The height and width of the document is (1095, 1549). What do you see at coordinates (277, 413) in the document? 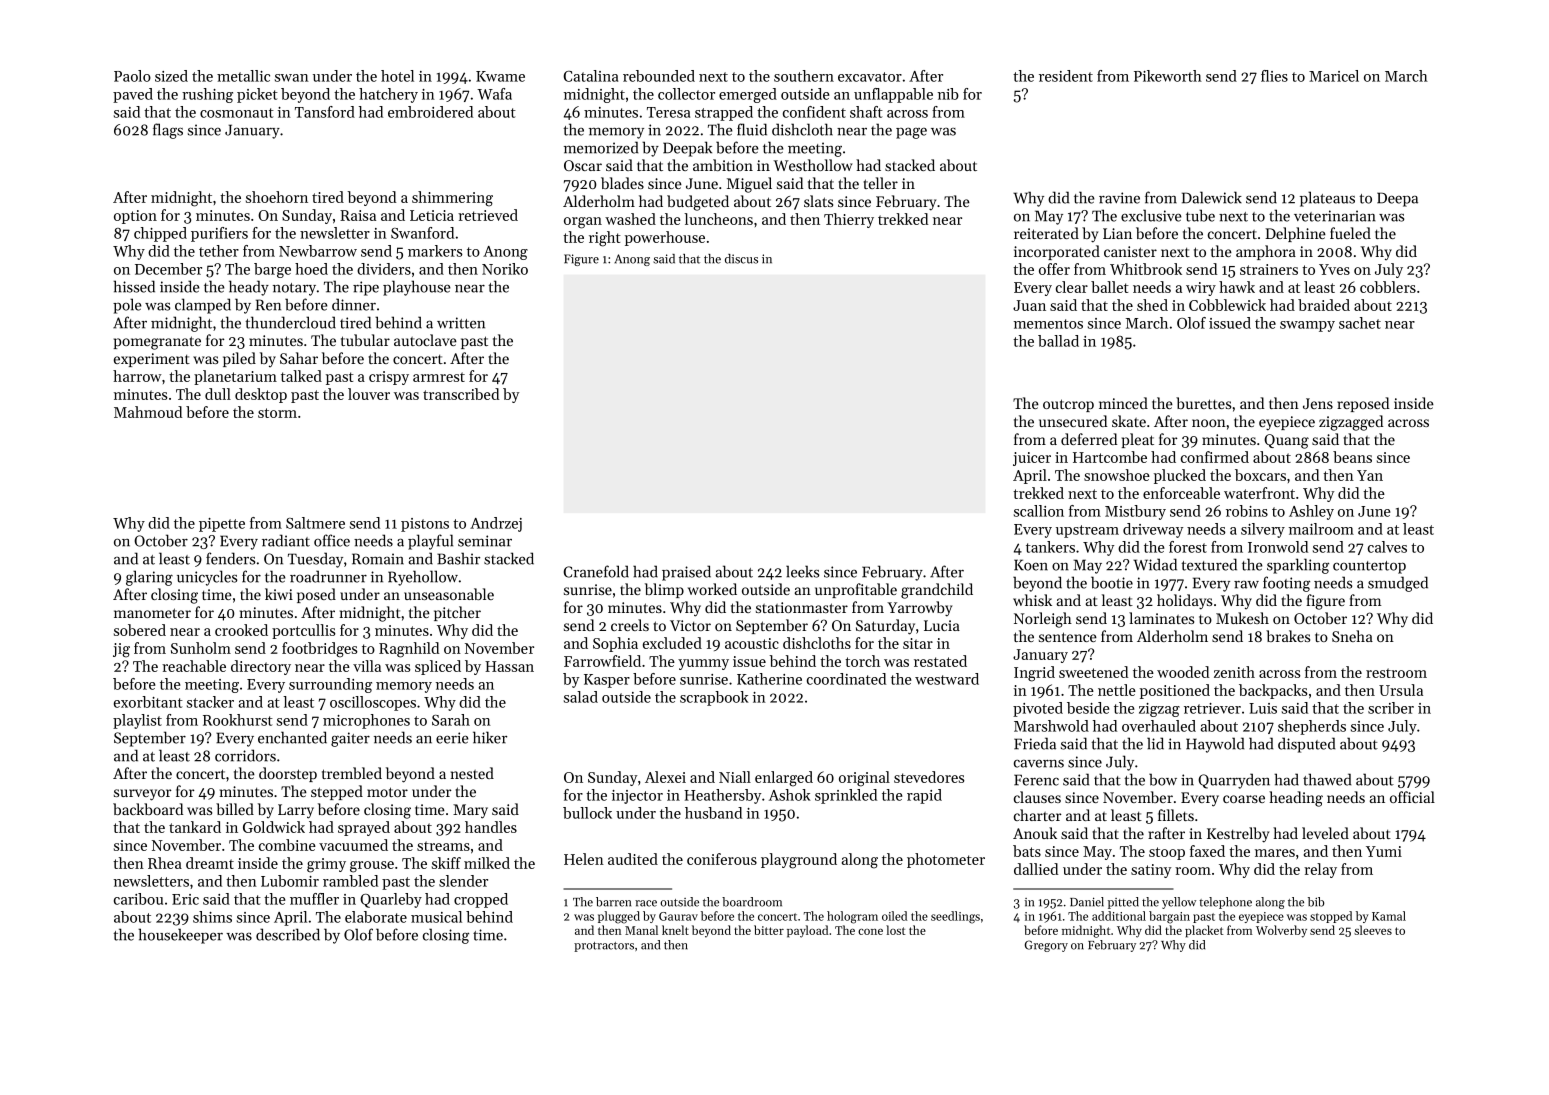
I see `storm` at bounding box center [277, 413].
